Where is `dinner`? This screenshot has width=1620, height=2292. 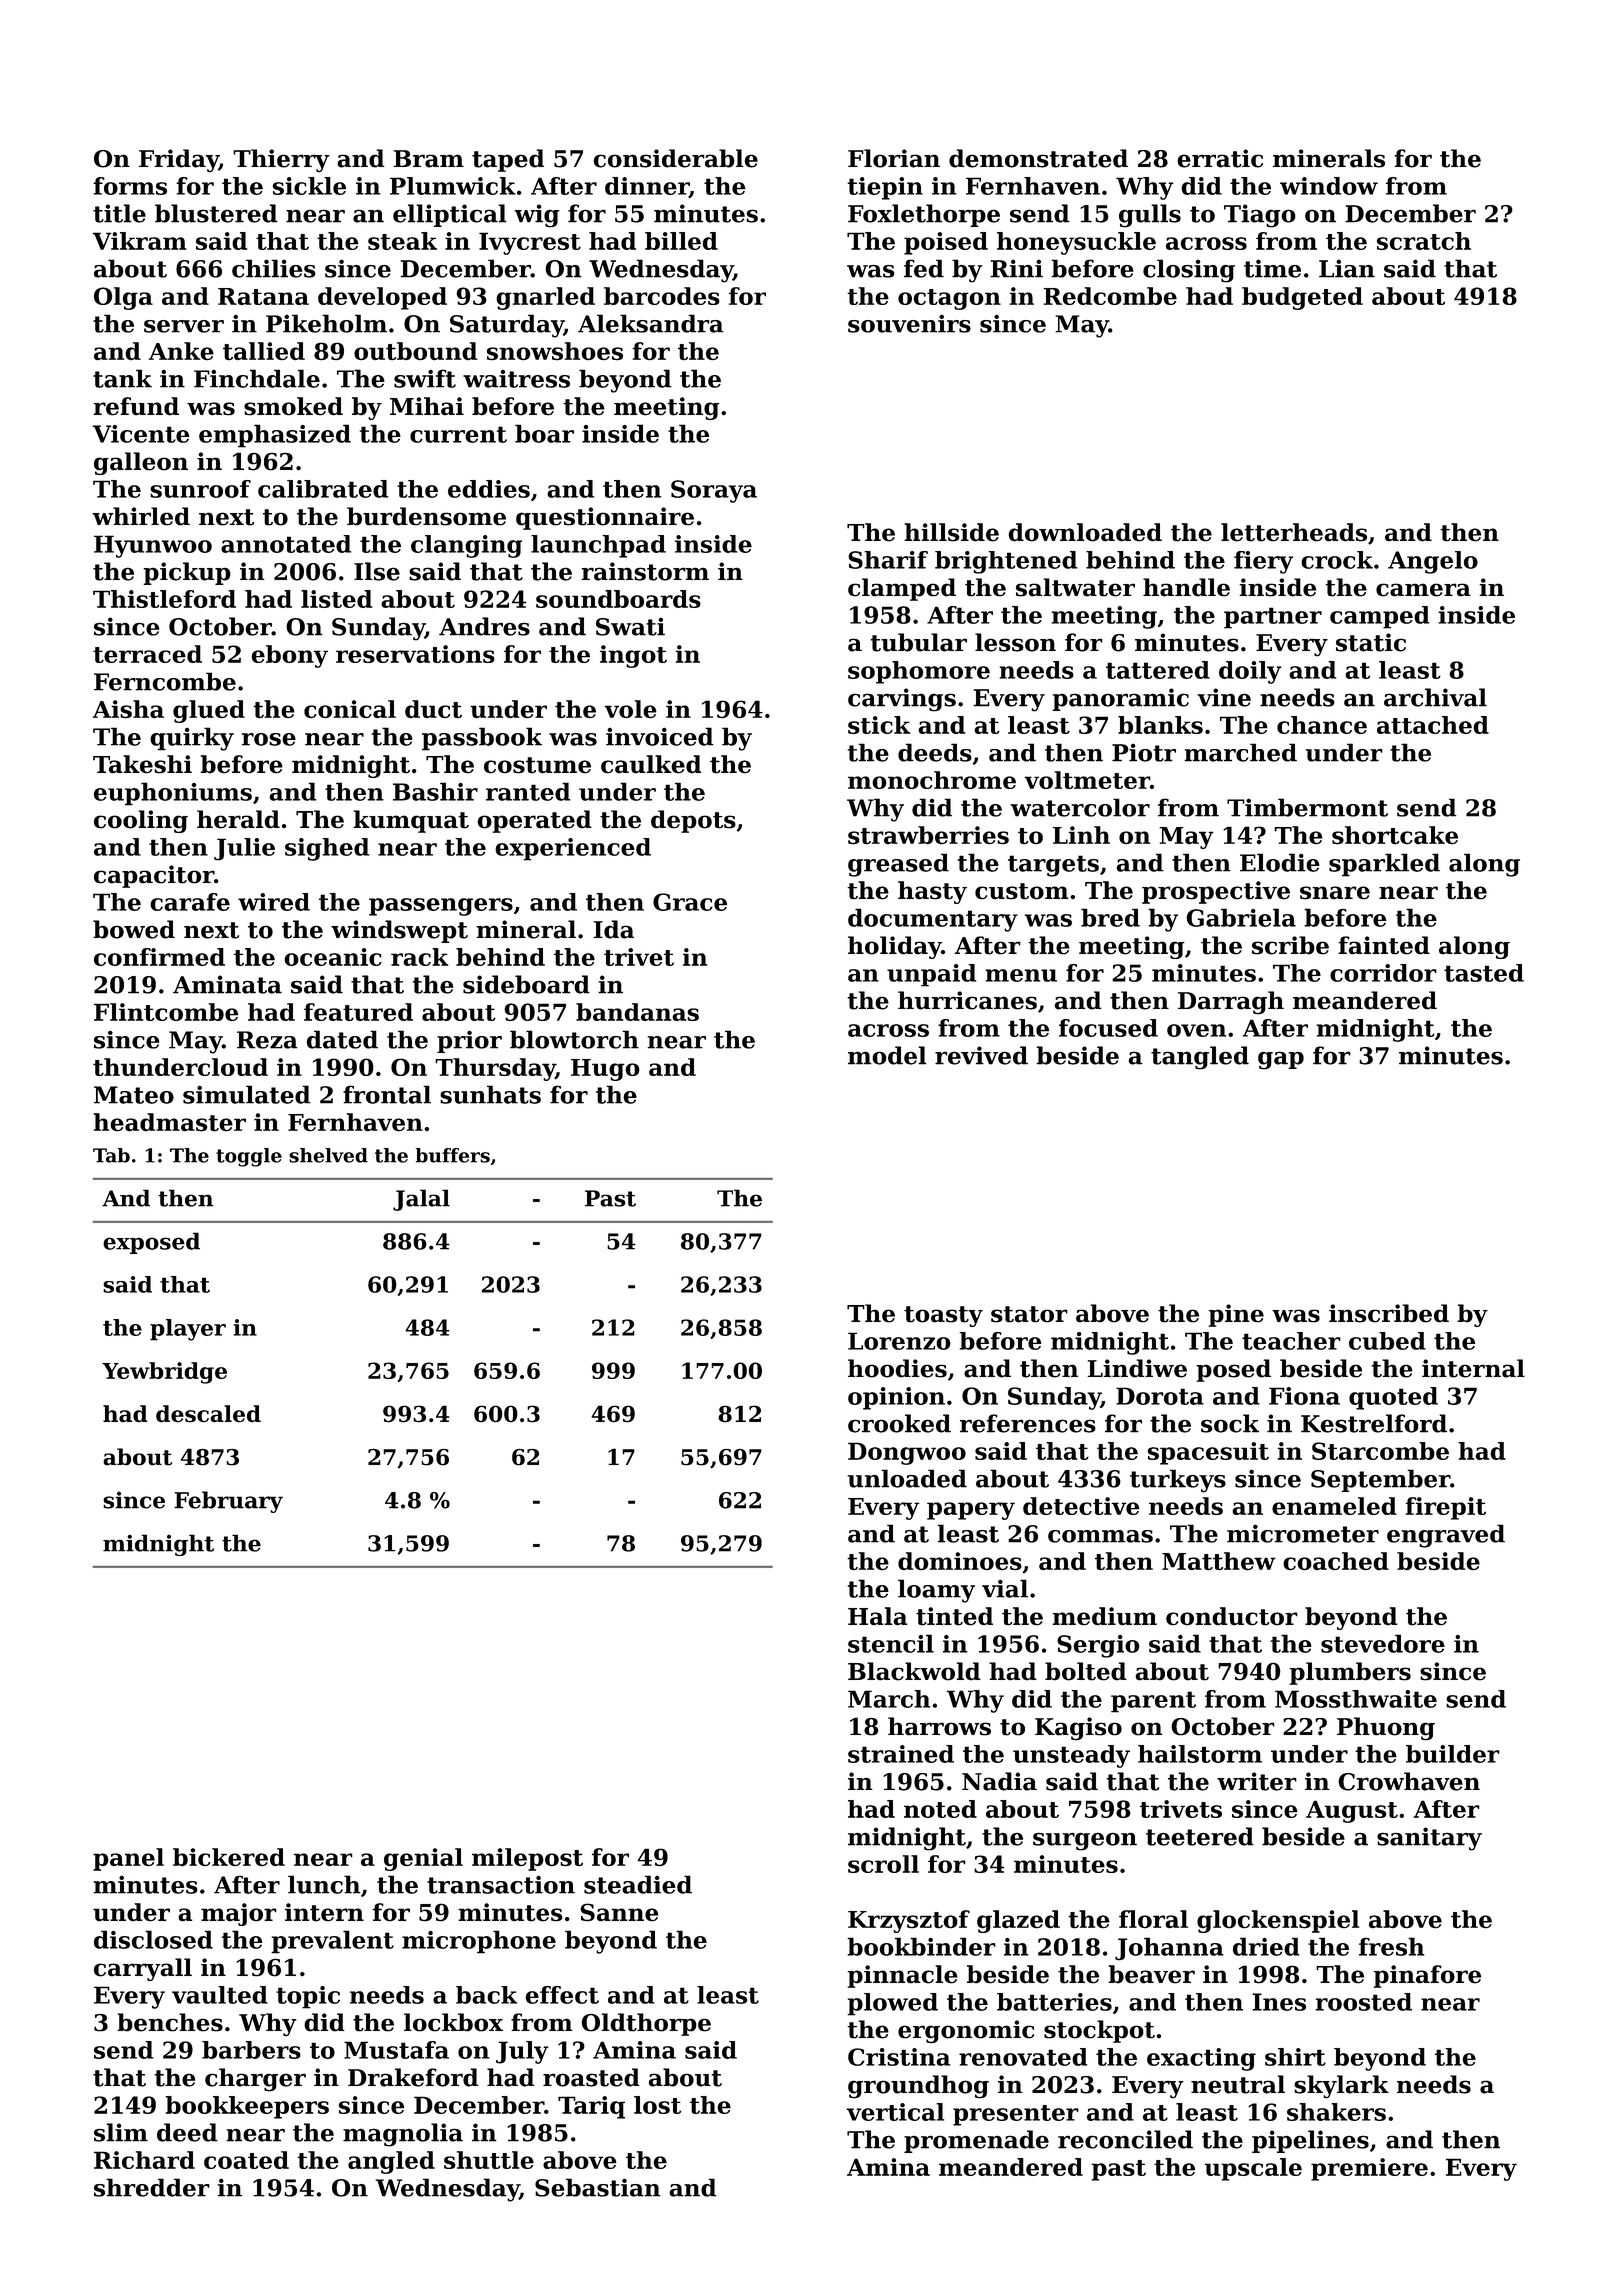 dinner is located at coordinates (647, 187).
